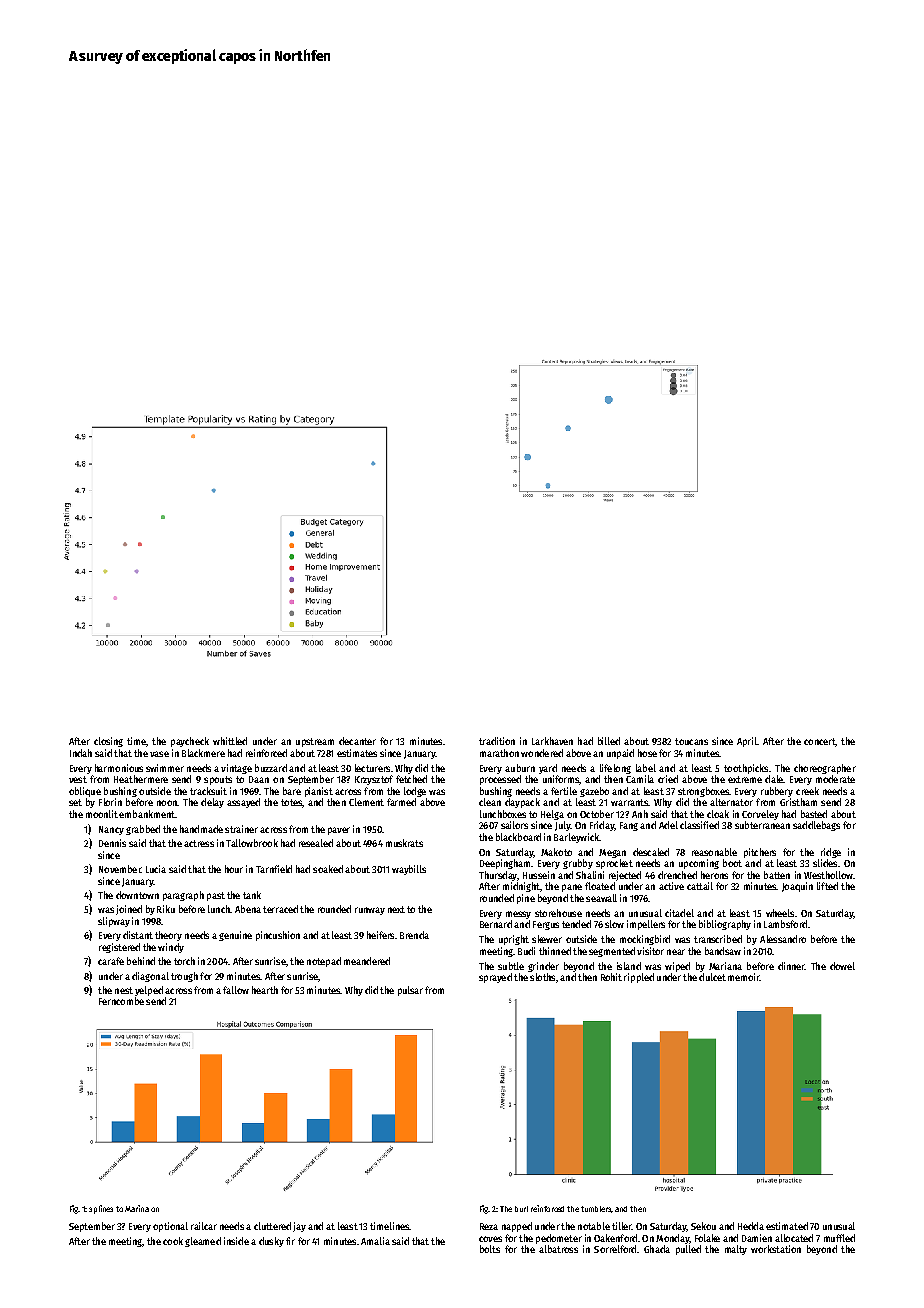  What do you see at coordinates (315, 742) in the screenshot?
I see `upstream` at bounding box center [315, 742].
